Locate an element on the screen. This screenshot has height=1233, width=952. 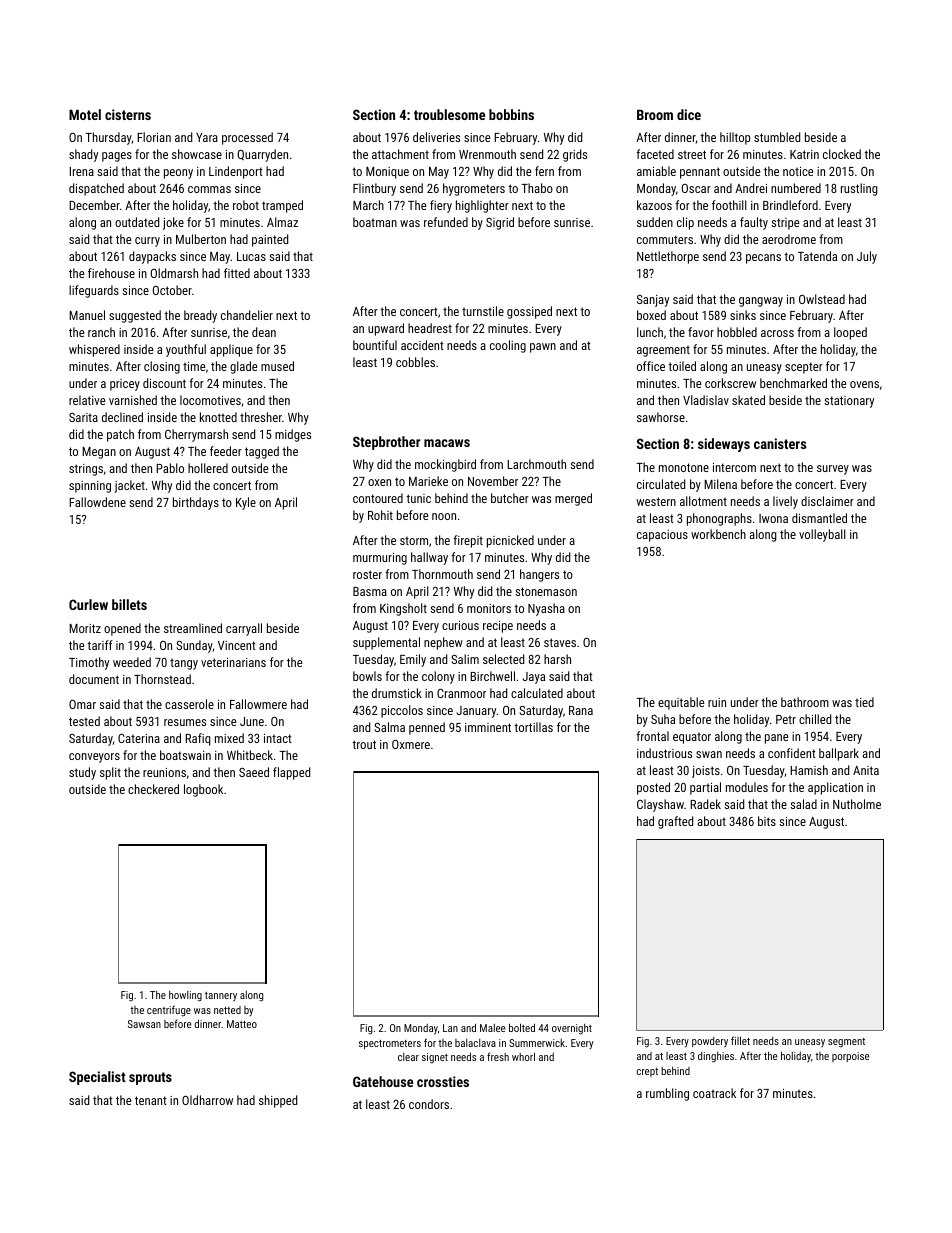
shady is located at coordinates (83, 155).
